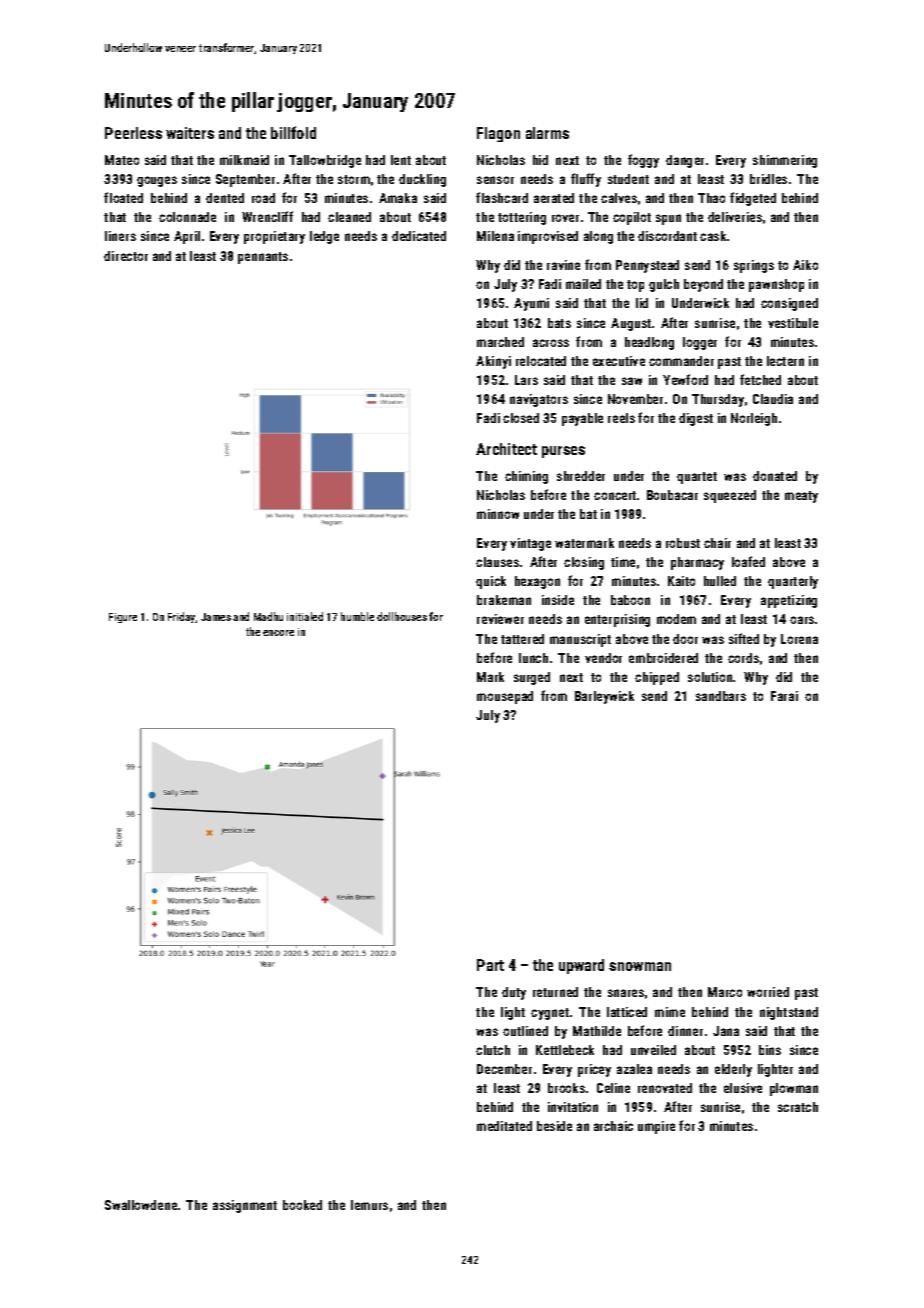 The height and width of the screenshot is (1308, 924). I want to click on waiters, so click(190, 133).
